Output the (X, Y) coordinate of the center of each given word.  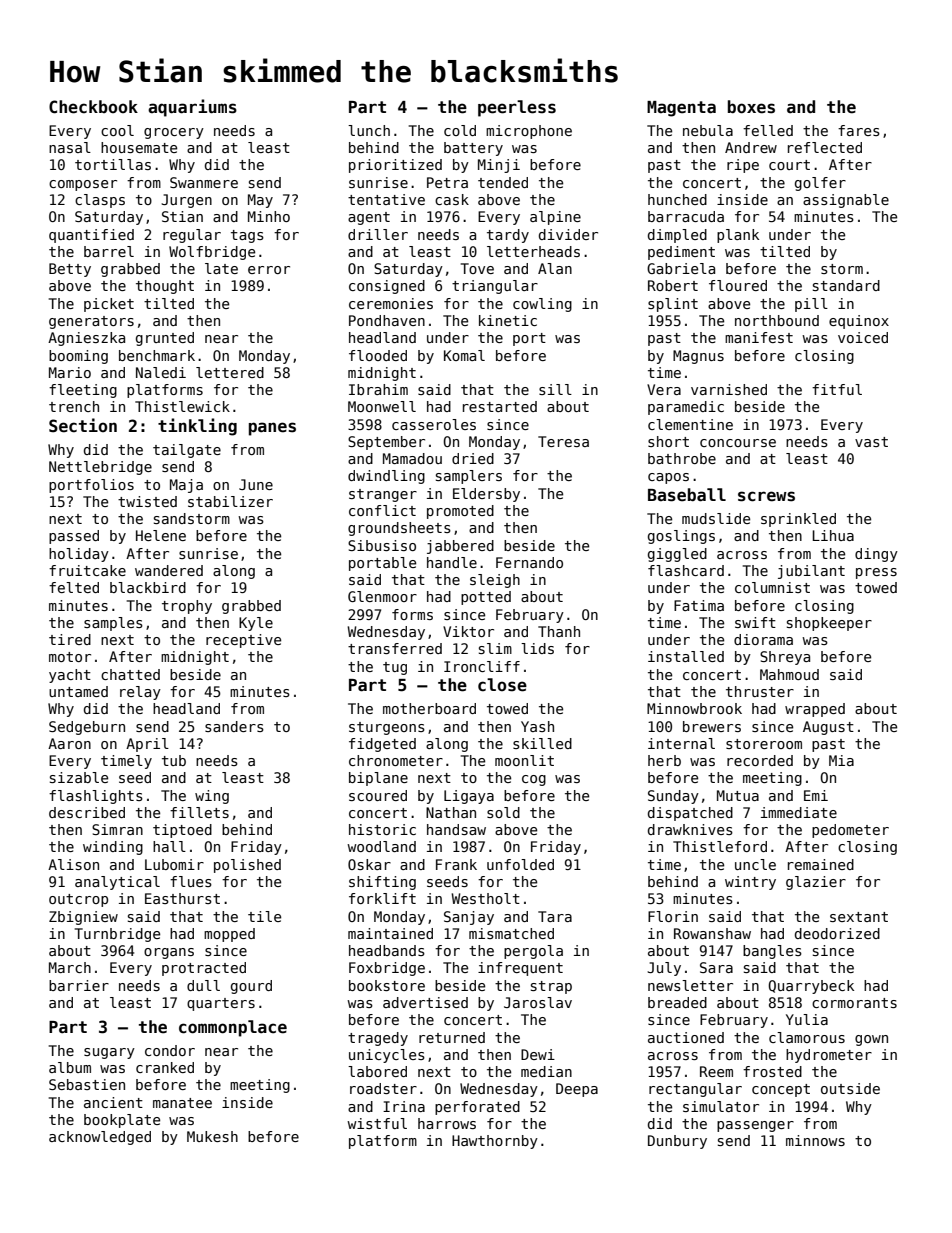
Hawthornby (495, 1142)
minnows (815, 1140)
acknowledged (100, 1138)
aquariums (192, 108)
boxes (751, 107)
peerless (517, 108)
